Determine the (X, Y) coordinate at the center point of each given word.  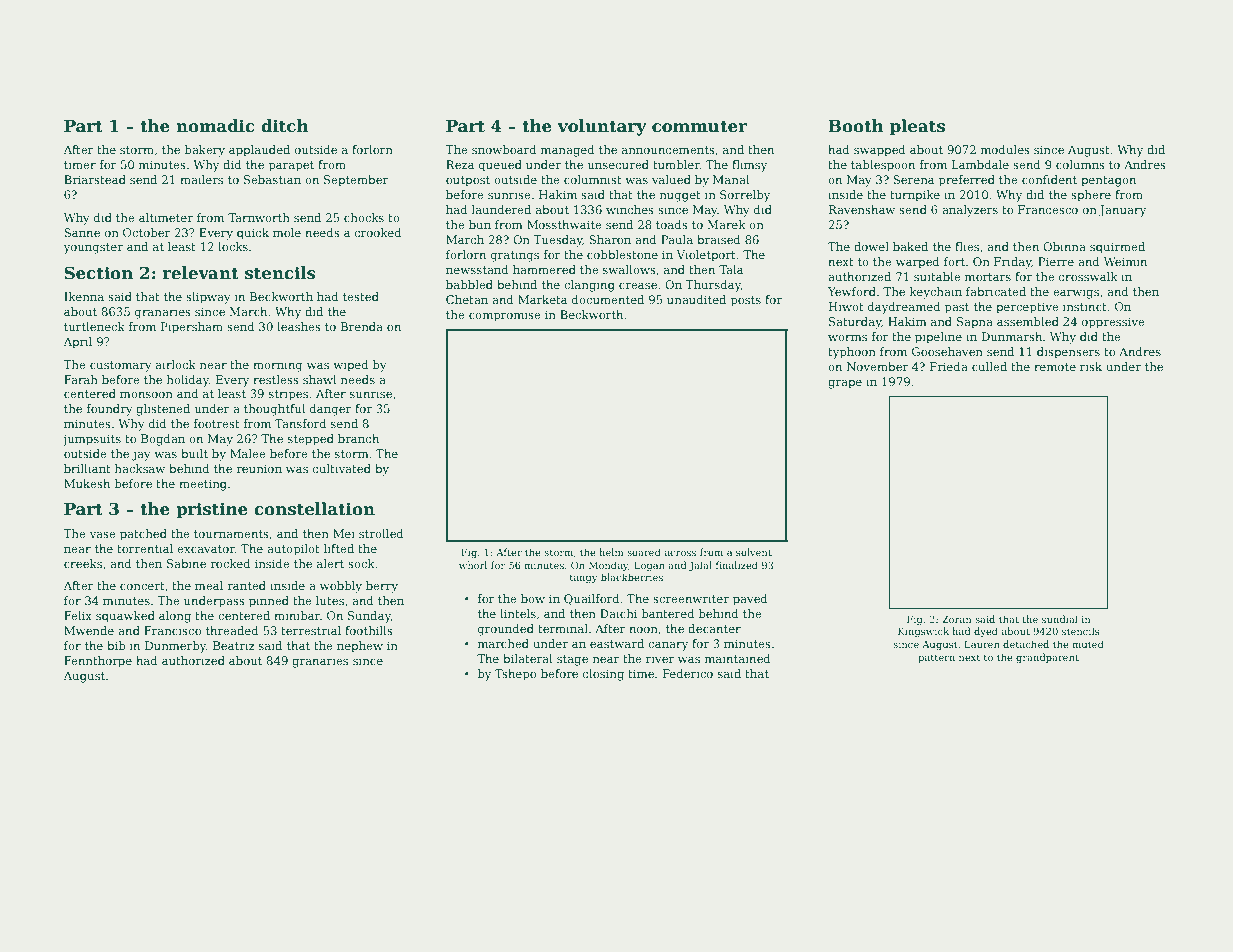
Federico (688, 673)
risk (1091, 366)
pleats (917, 127)
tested (361, 296)
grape (845, 384)
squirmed (1117, 248)
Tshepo (515, 675)
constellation (314, 509)
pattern (936, 658)
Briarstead (95, 179)
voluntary (602, 127)
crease (638, 286)
